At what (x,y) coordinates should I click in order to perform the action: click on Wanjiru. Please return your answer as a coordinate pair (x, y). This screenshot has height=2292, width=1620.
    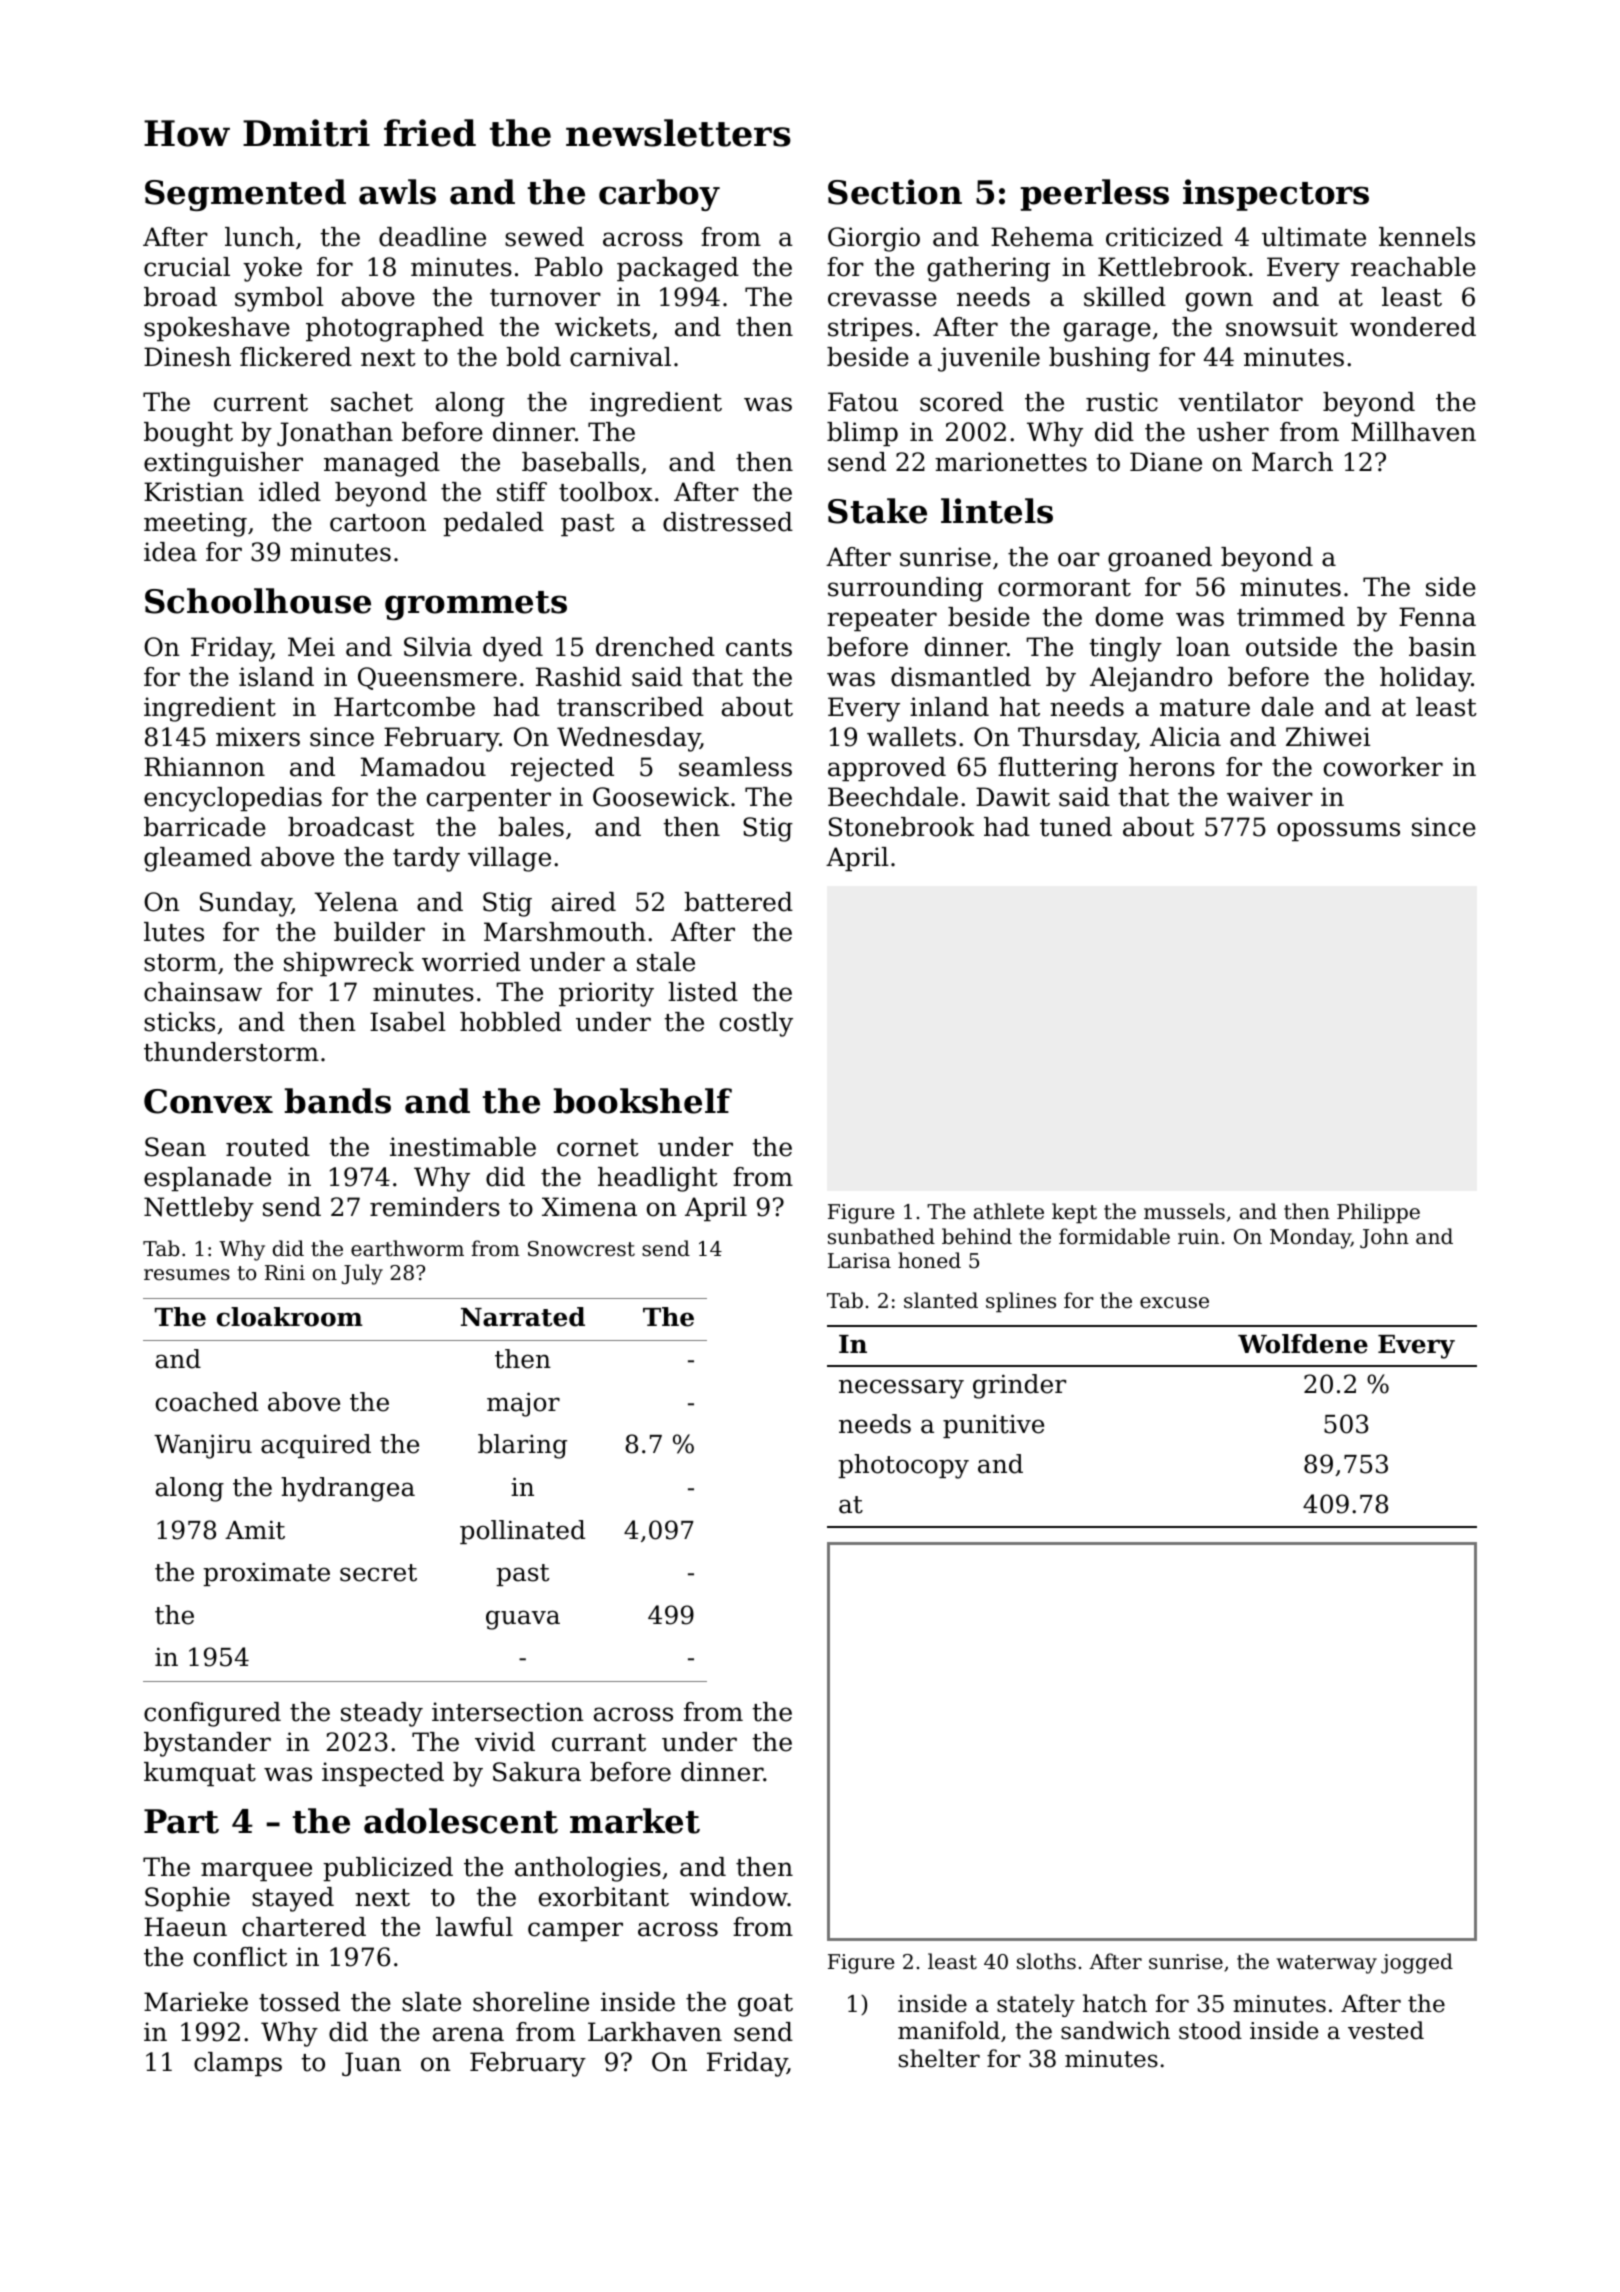
    Looking at the image, I should click on (203, 1446).
